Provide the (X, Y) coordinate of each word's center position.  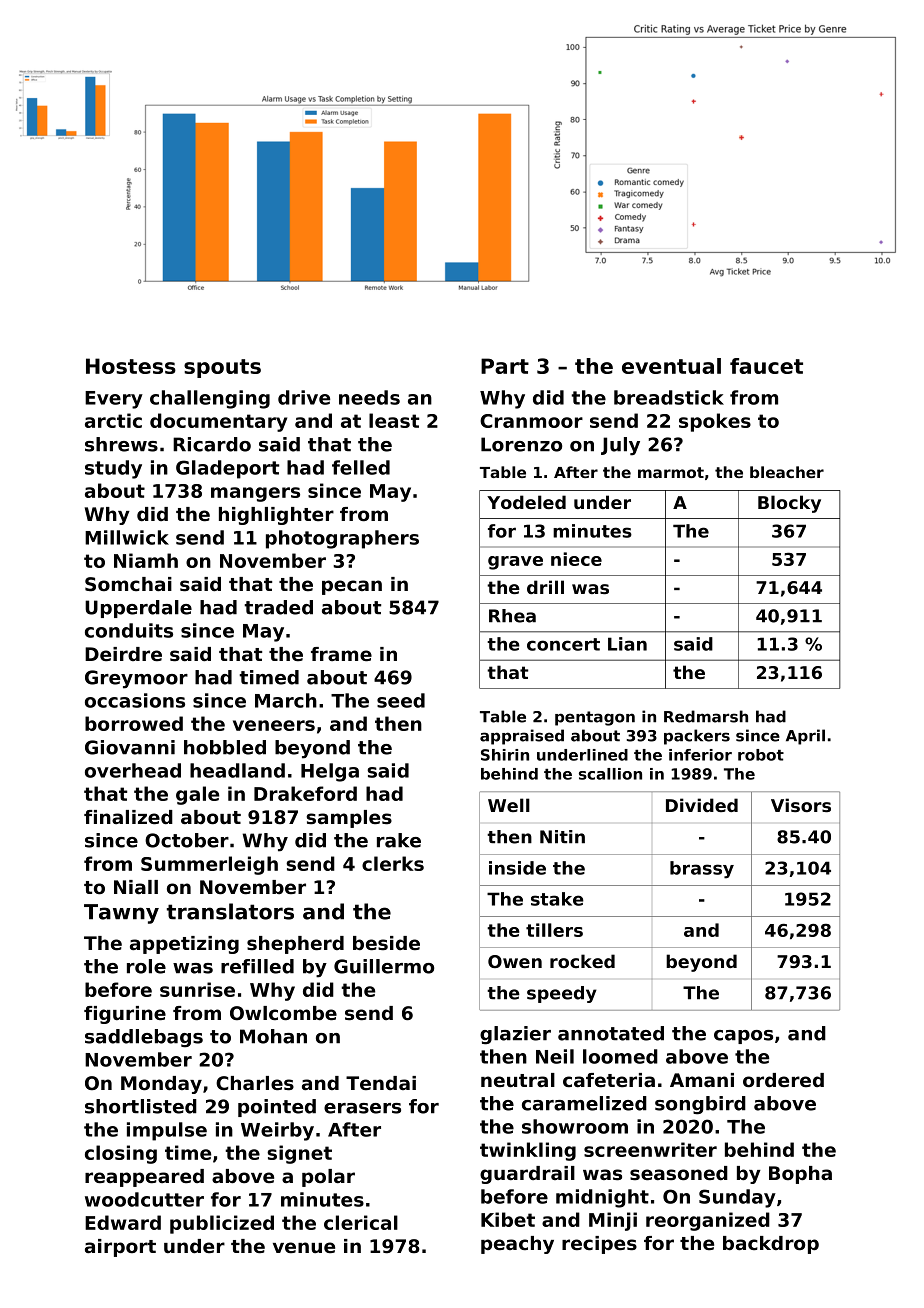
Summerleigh (209, 865)
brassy (702, 870)
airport (120, 1248)
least (394, 420)
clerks (393, 863)
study (113, 469)
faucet (766, 366)
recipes (599, 1245)
